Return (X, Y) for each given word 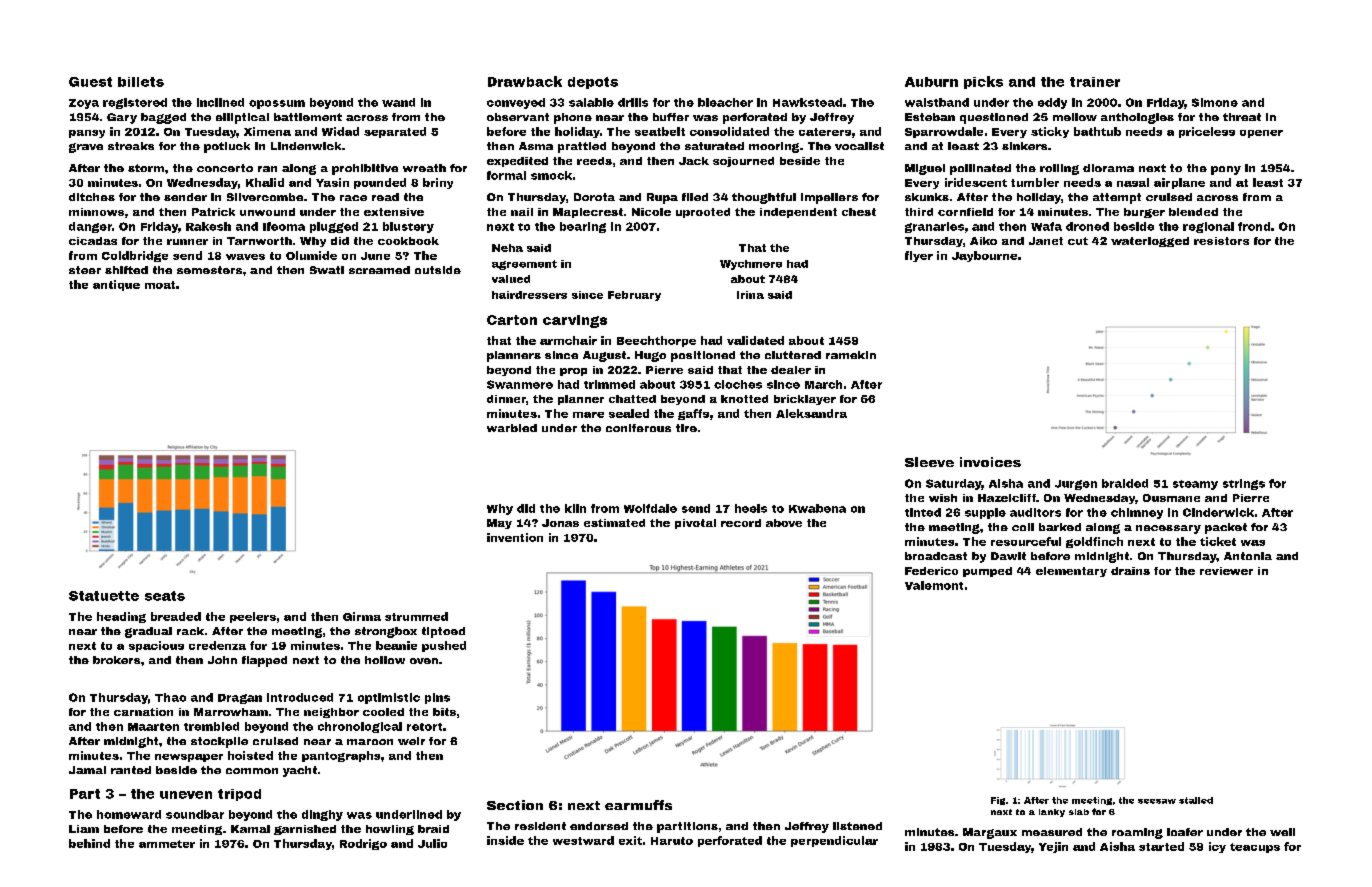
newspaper (189, 758)
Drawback (525, 81)
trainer (1095, 82)
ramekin (851, 355)
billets (141, 82)
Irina (750, 295)
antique (116, 285)
